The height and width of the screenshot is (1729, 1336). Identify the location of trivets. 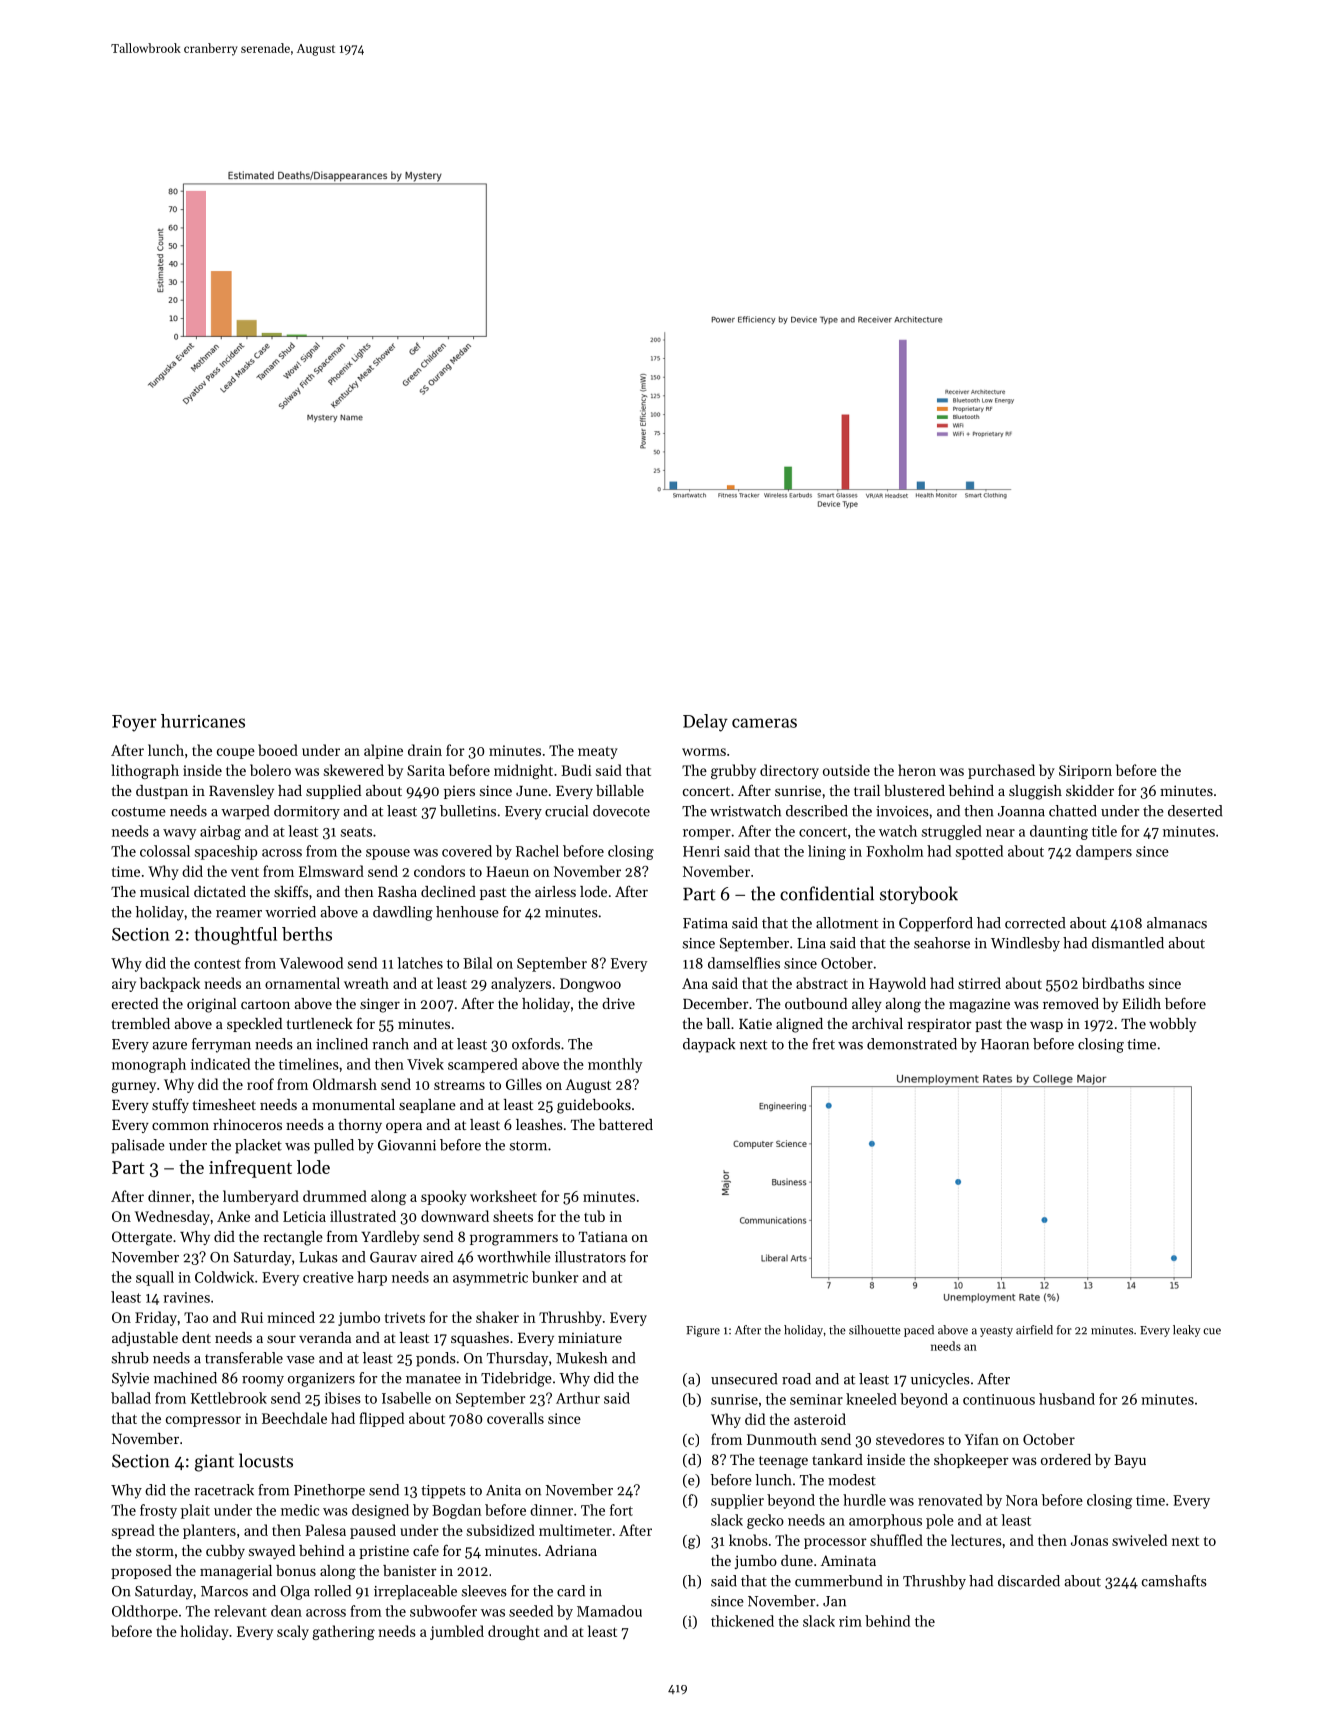
(405, 1317).
